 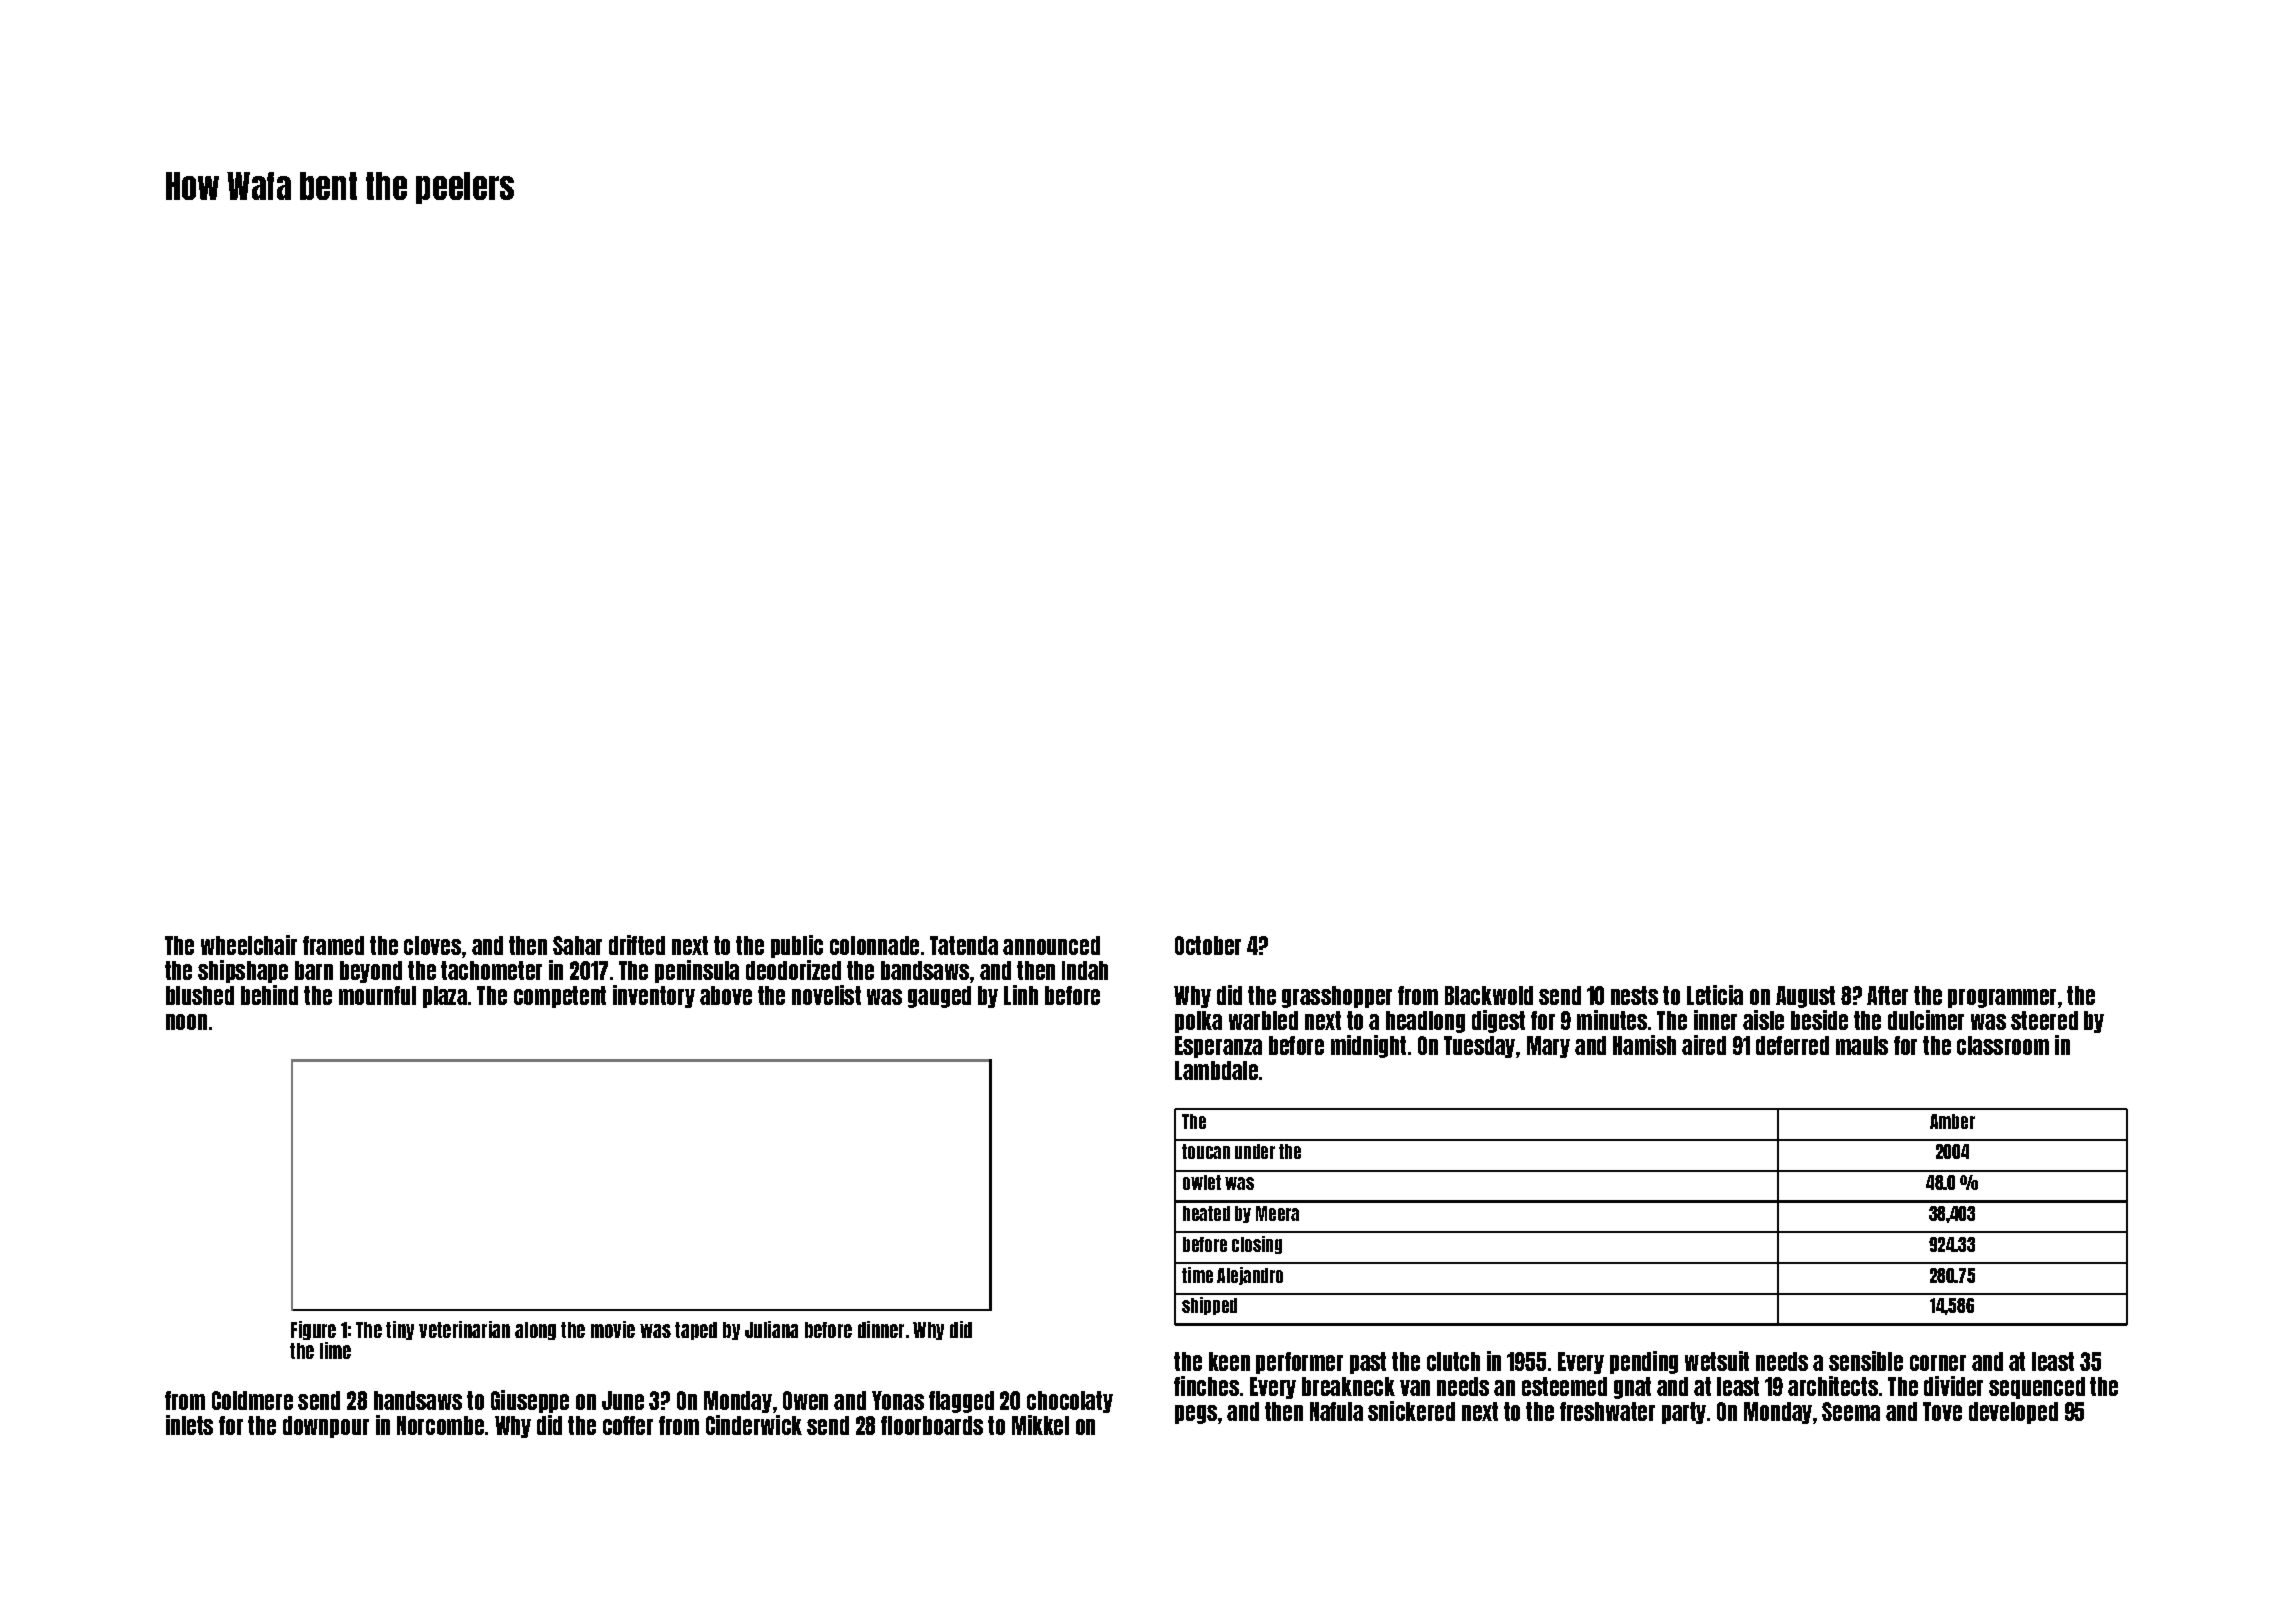 What do you see at coordinates (1255, 1151) in the page?
I see `under` at bounding box center [1255, 1151].
